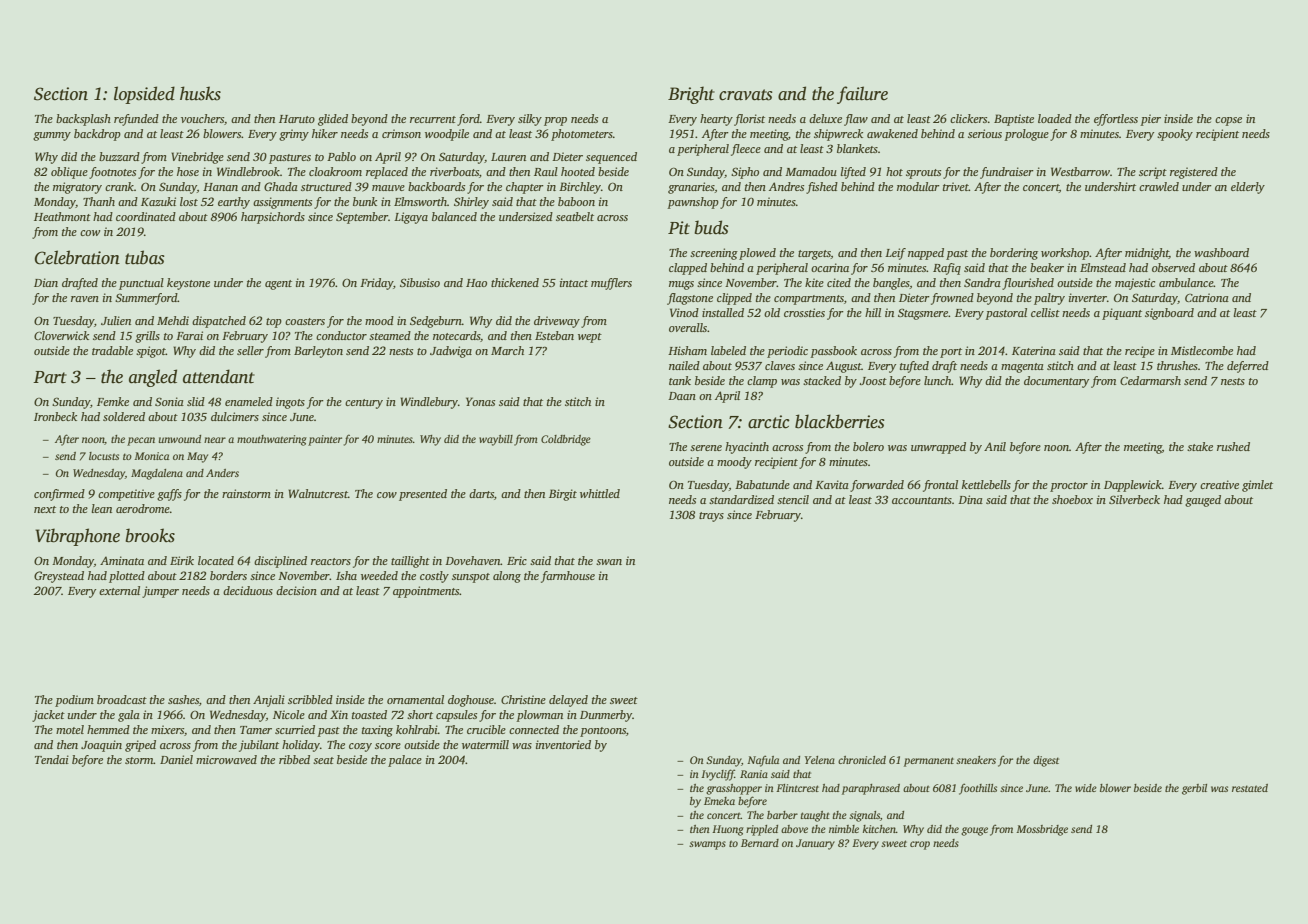 The image size is (1308, 924). Describe the element at coordinates (1055, 118) in the document. I see `loaded` at that location.
